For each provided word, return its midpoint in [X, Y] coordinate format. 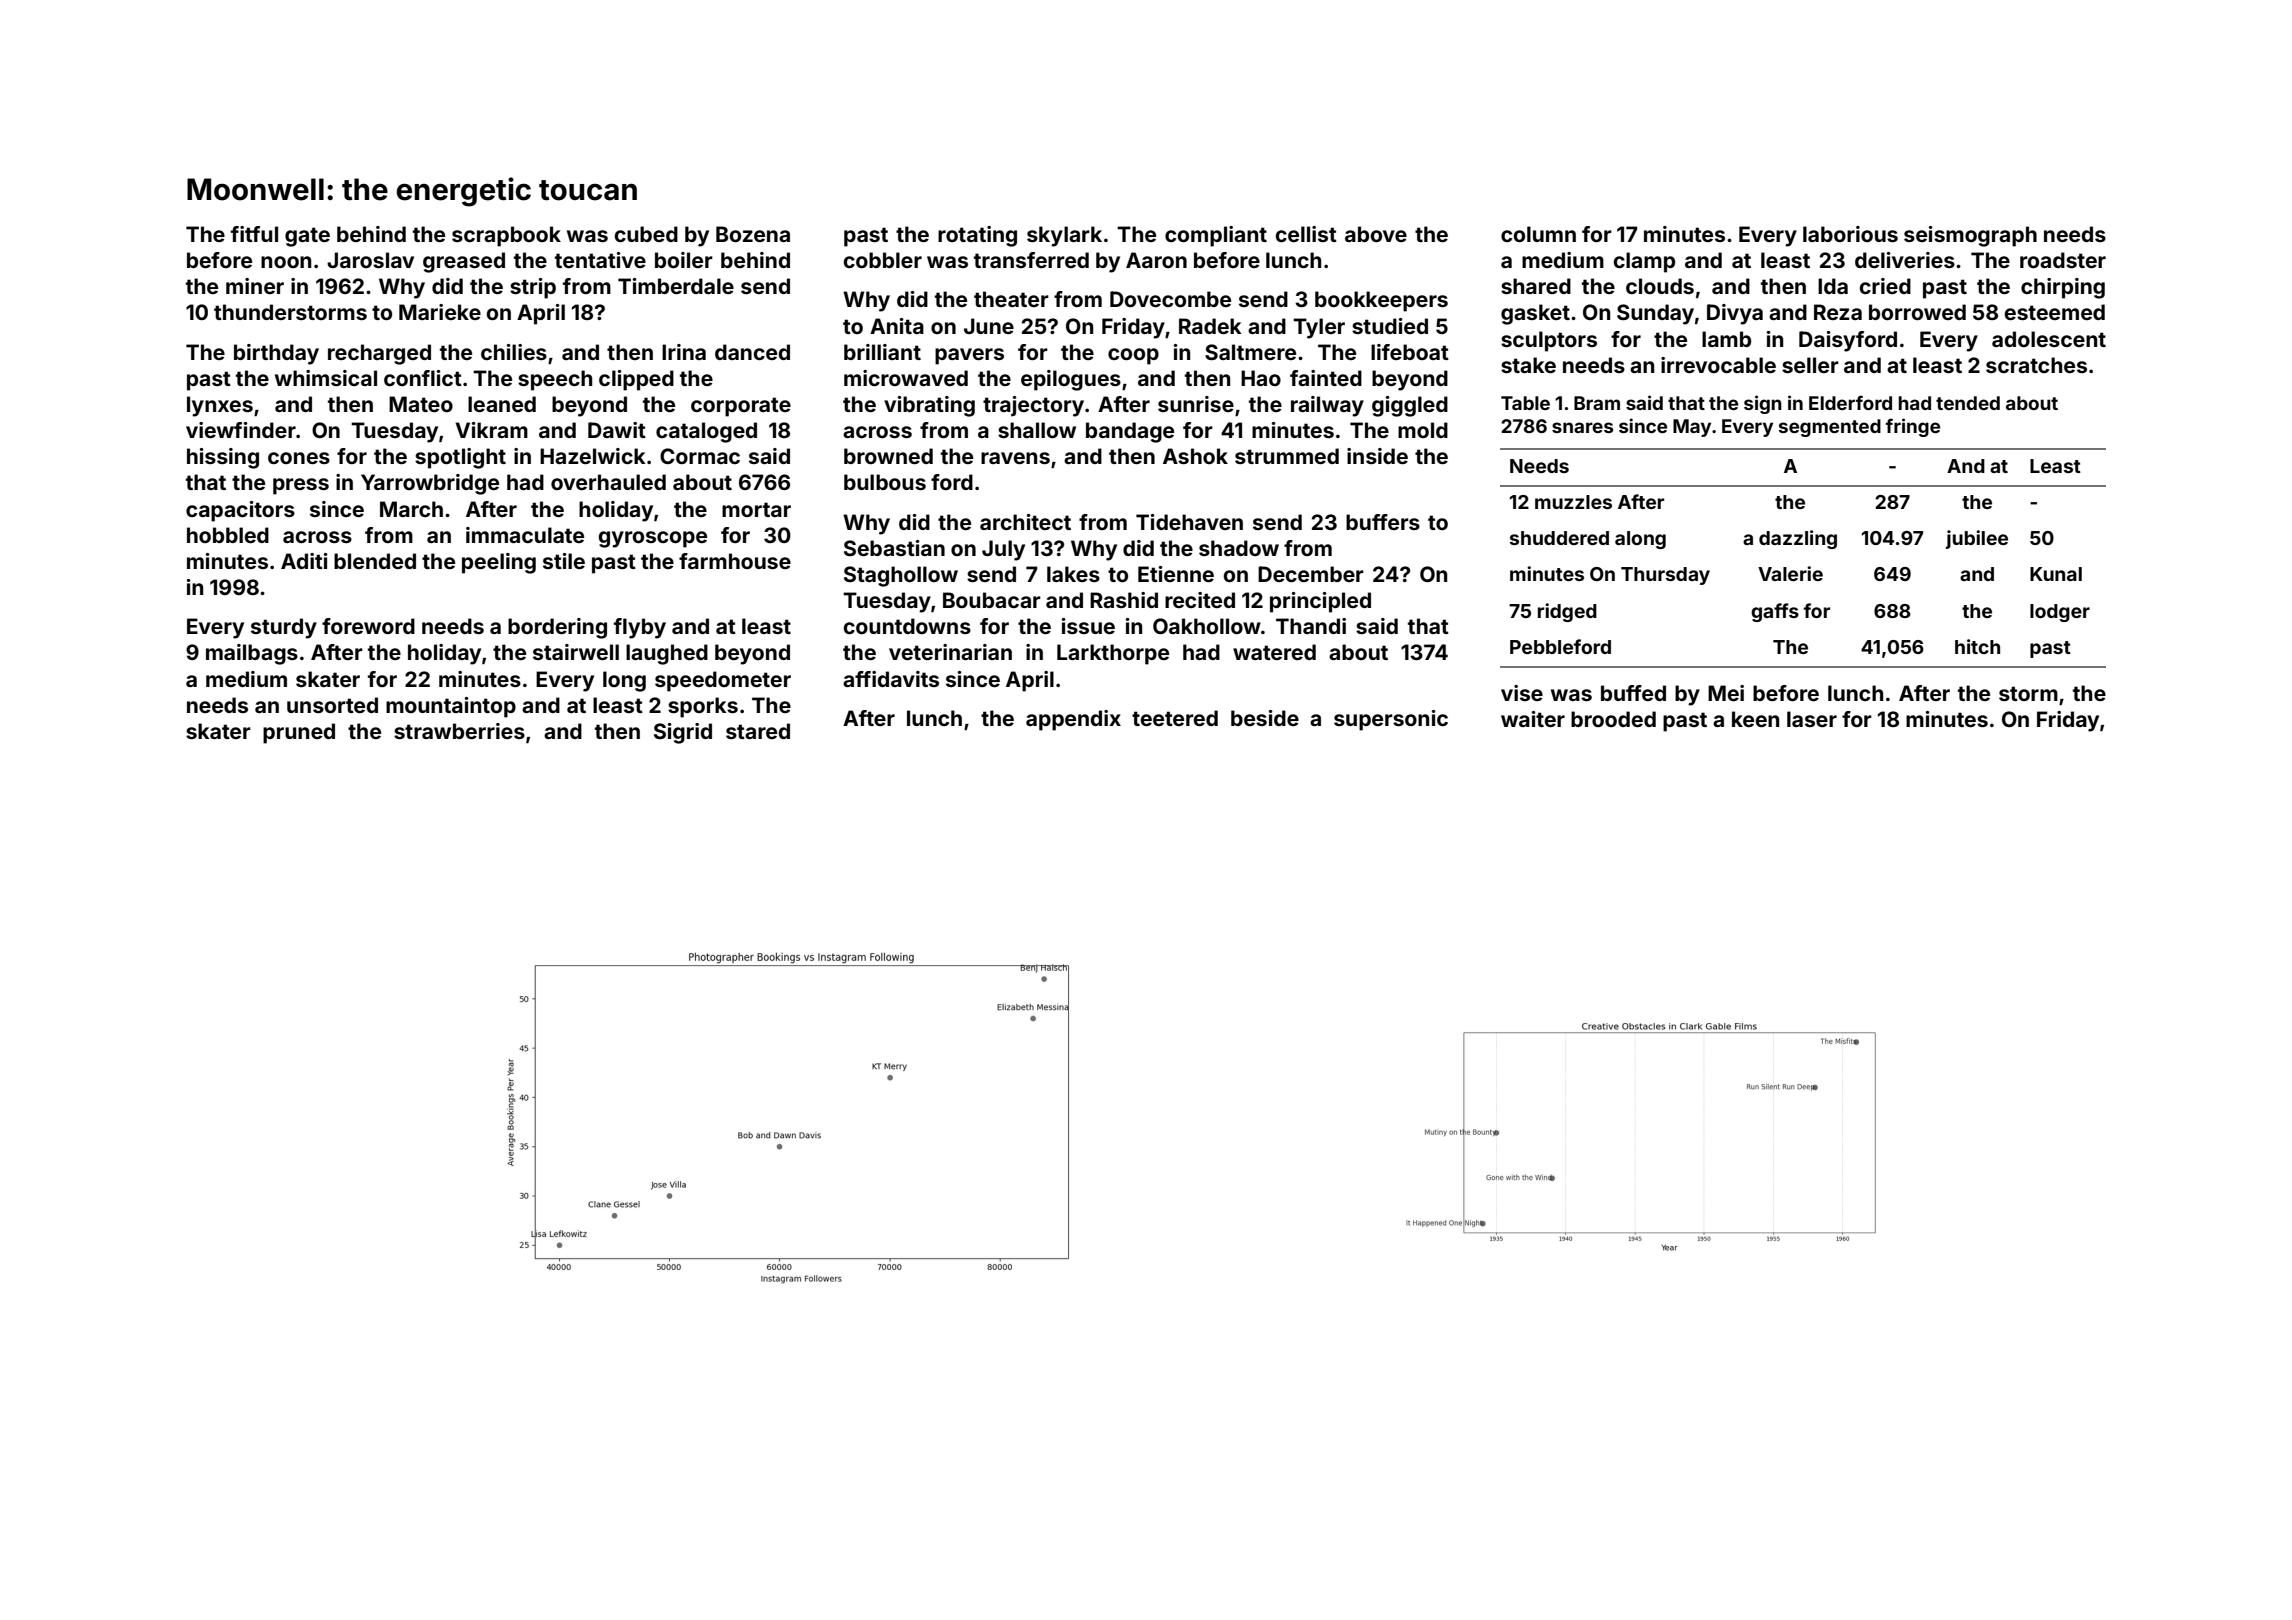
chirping [2063, 288]
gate [307, 237]
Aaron [1156, 260]
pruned [299, 733]
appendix [1073, 720]
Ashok [1195, 456]
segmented [1830, 428]
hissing [223, 458]
